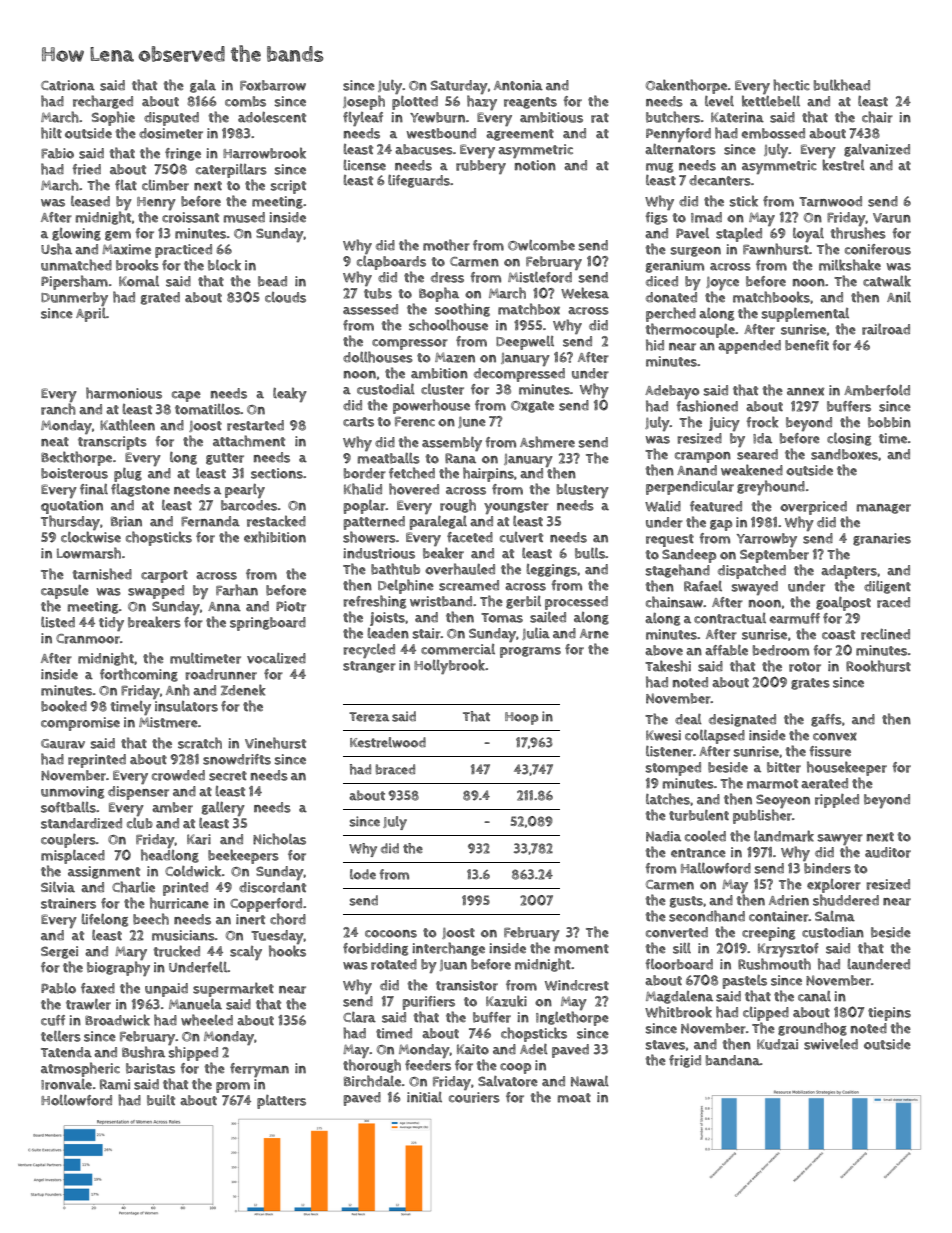 The image size is (952, 1233). I want to click on stomped, so click(673, 769).
